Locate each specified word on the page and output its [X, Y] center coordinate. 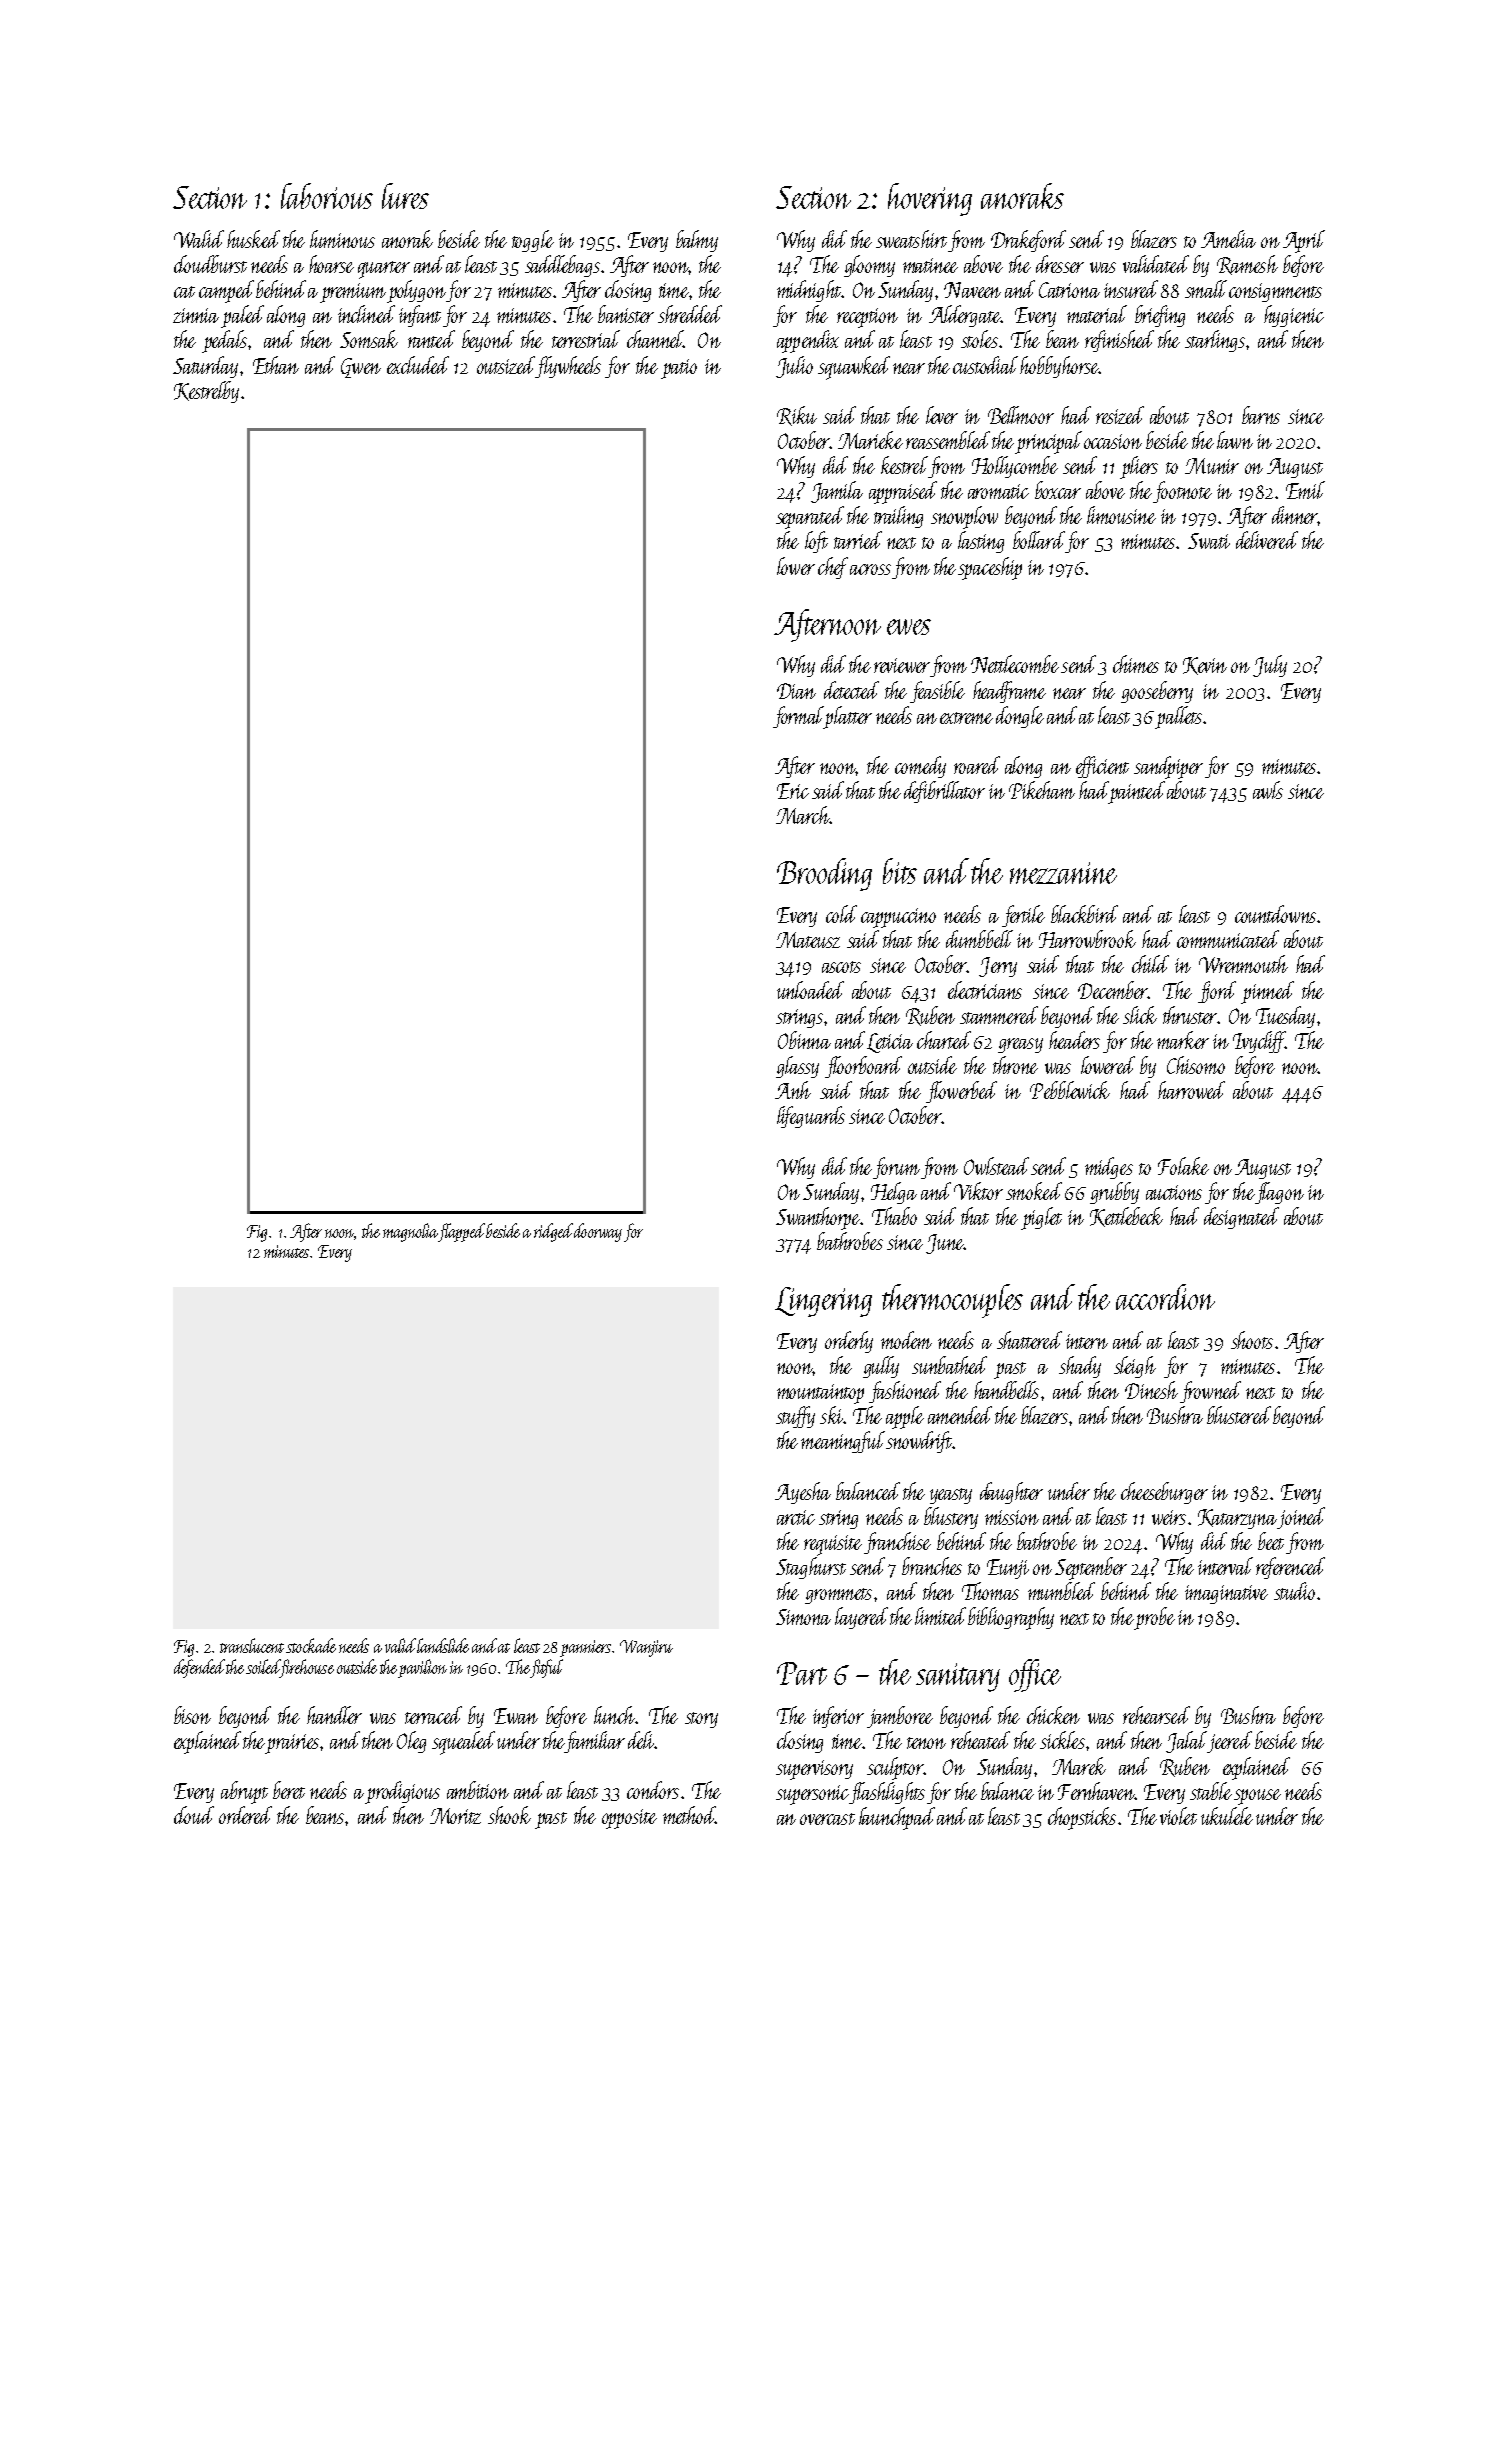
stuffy [795, 1417]
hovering [930, 199]
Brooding [824, 874]
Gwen [361, 368]
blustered [1239, 1415]
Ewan [516, 1716]
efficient [1102, 767]
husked [253, 239]
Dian [796, 691]
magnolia [411, 1232]
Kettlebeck [1126, 1217]
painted [1137, 792]
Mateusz [808, 940]
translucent [252, 1645]
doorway [598, 1232]
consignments [1275, 292]
